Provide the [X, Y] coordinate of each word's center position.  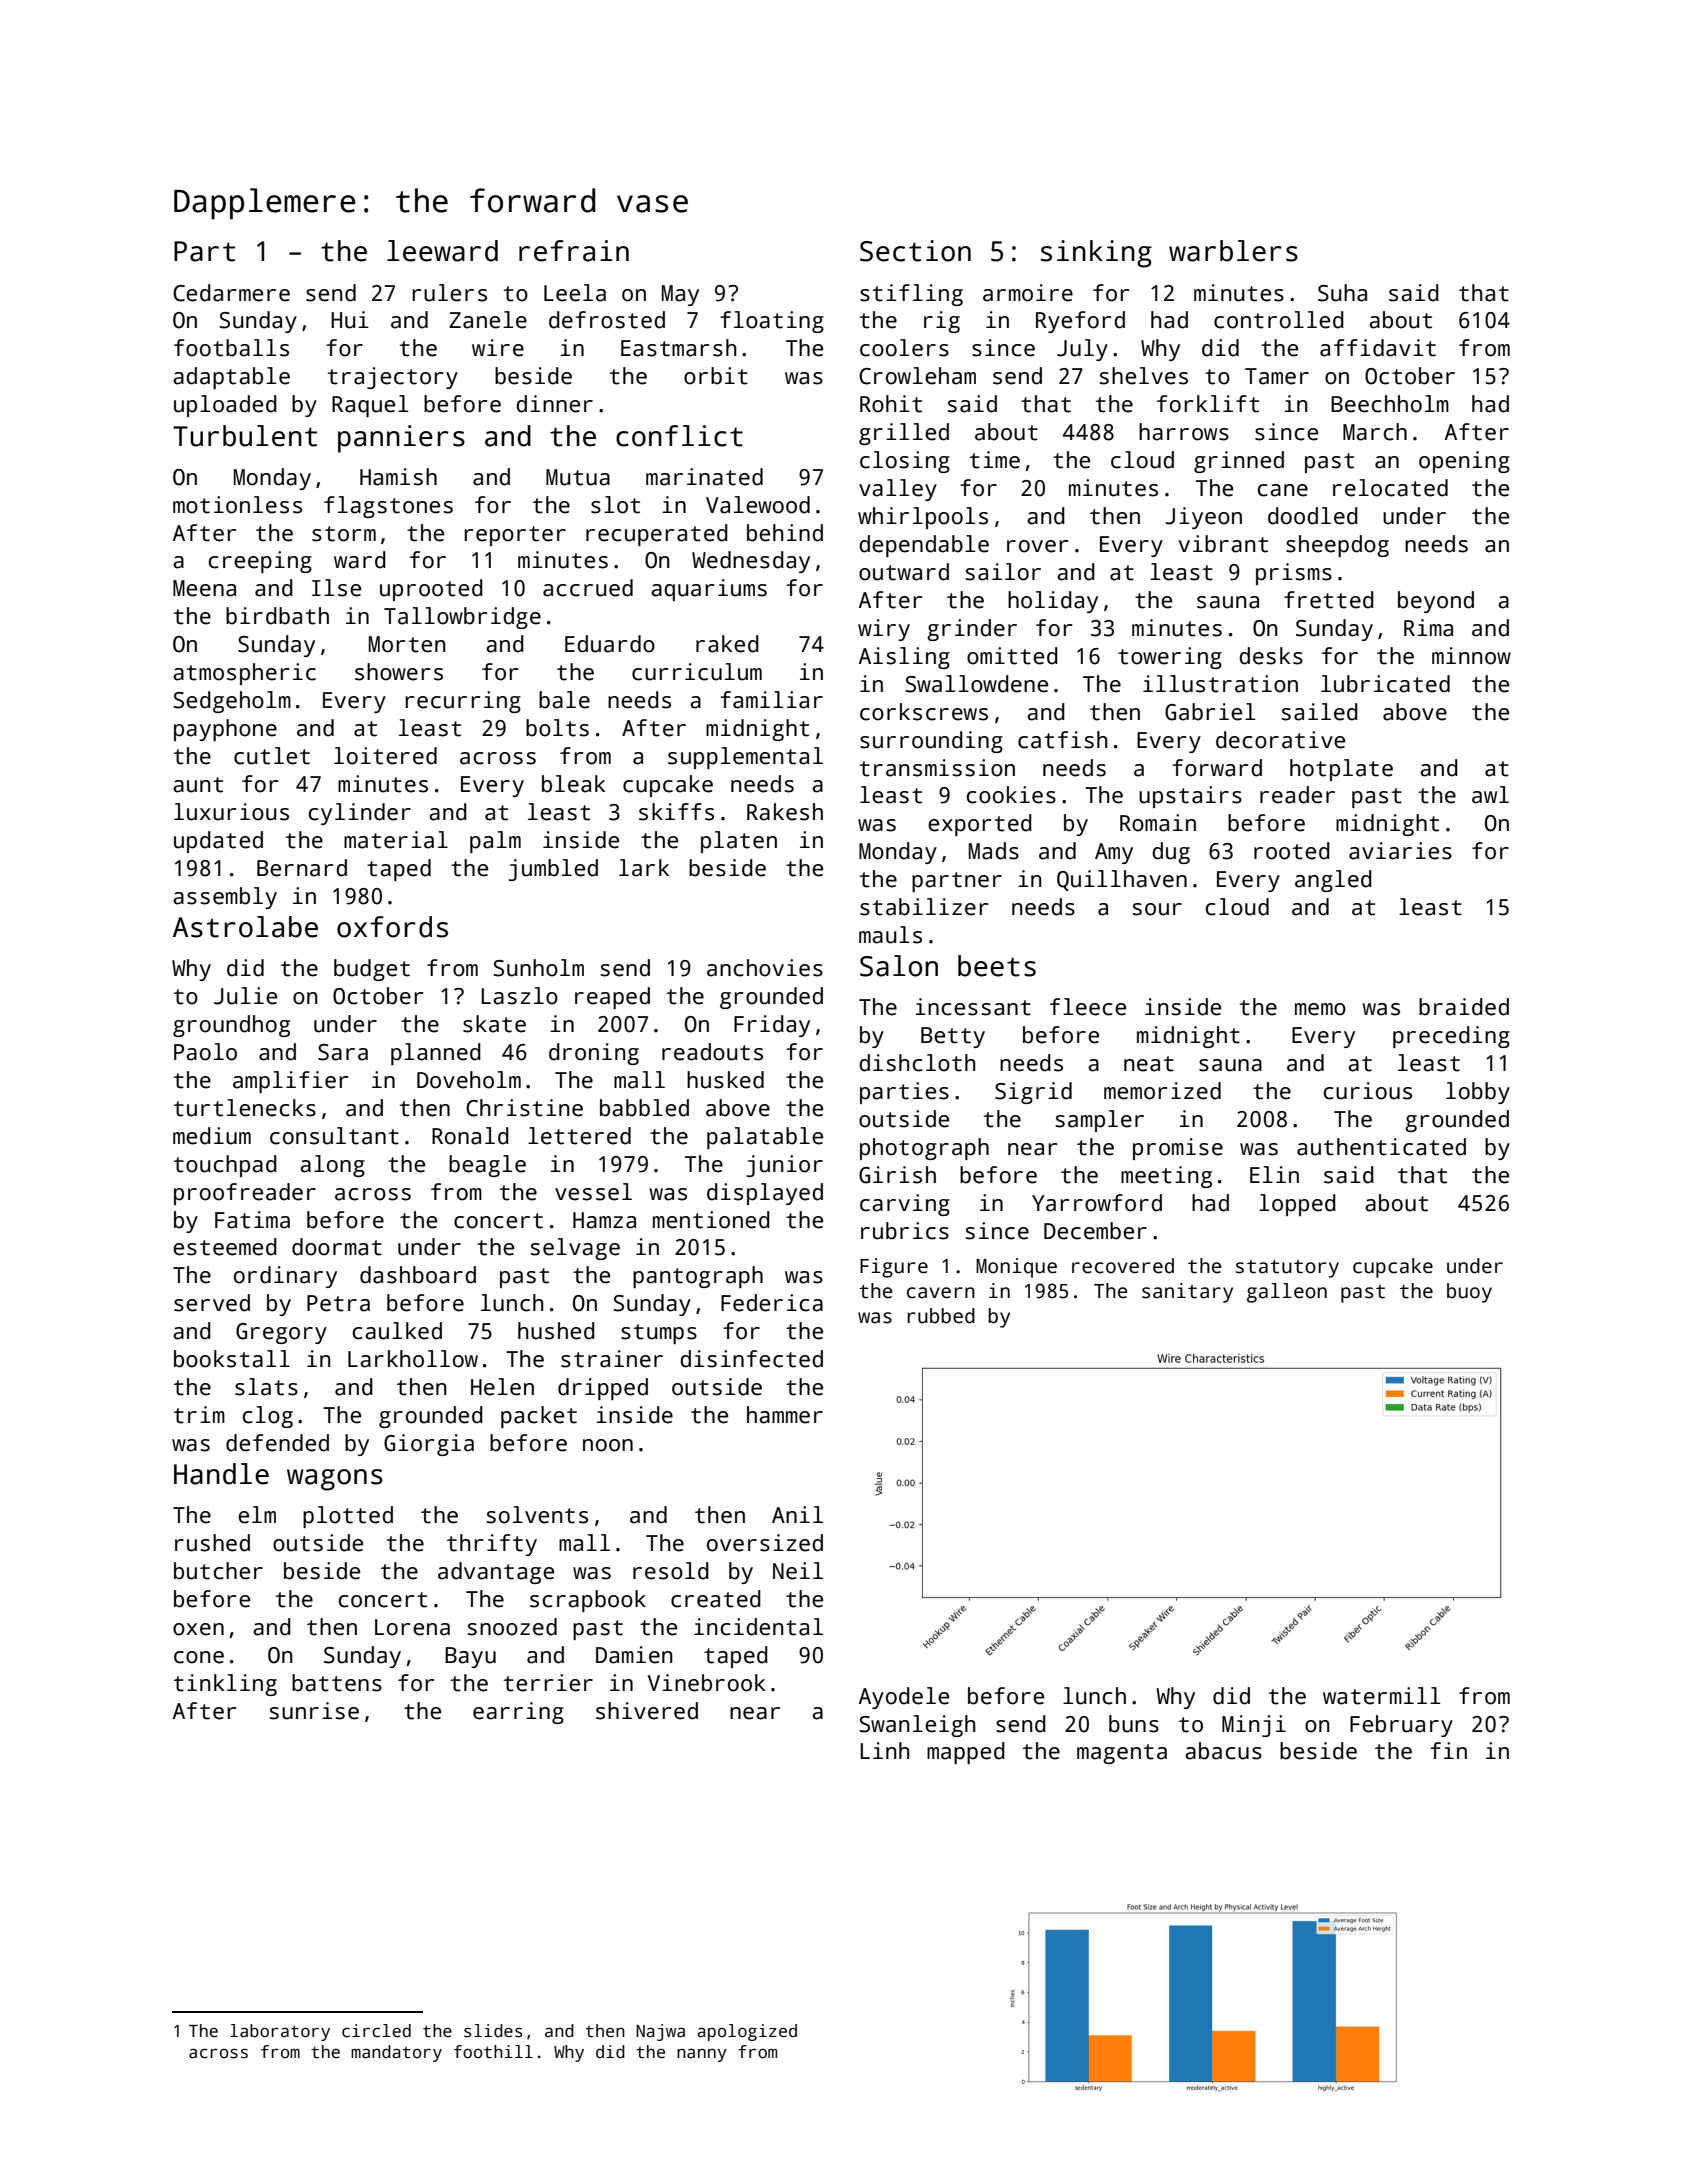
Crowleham [917, 376]
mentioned [711, 1220]
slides [493, 2031]
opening [1464, 462]
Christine [524, 1108]
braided [1464, 1007]
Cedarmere [231, 293]
